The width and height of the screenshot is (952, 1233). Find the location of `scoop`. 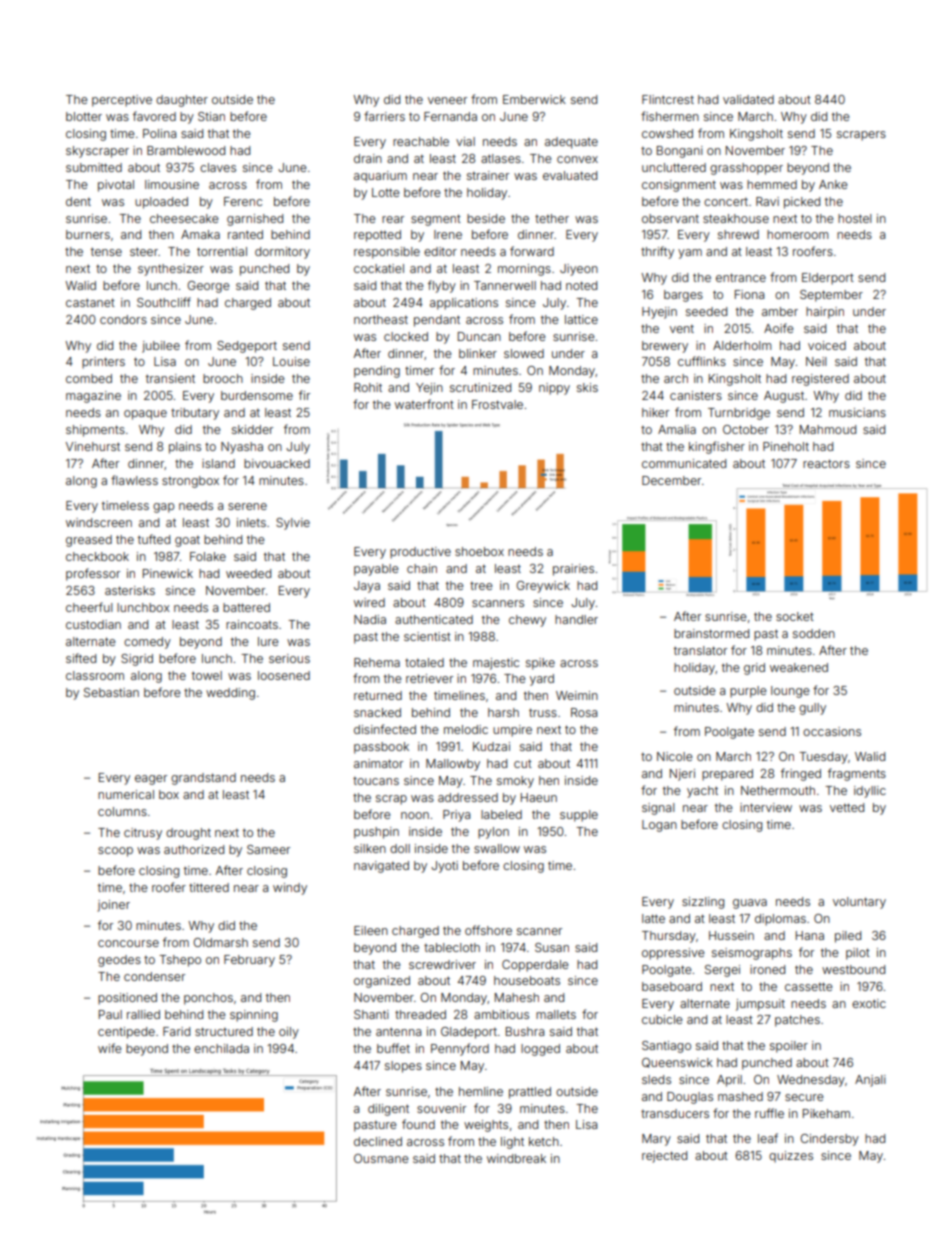

scoop is located at coordinates (115, 852).
